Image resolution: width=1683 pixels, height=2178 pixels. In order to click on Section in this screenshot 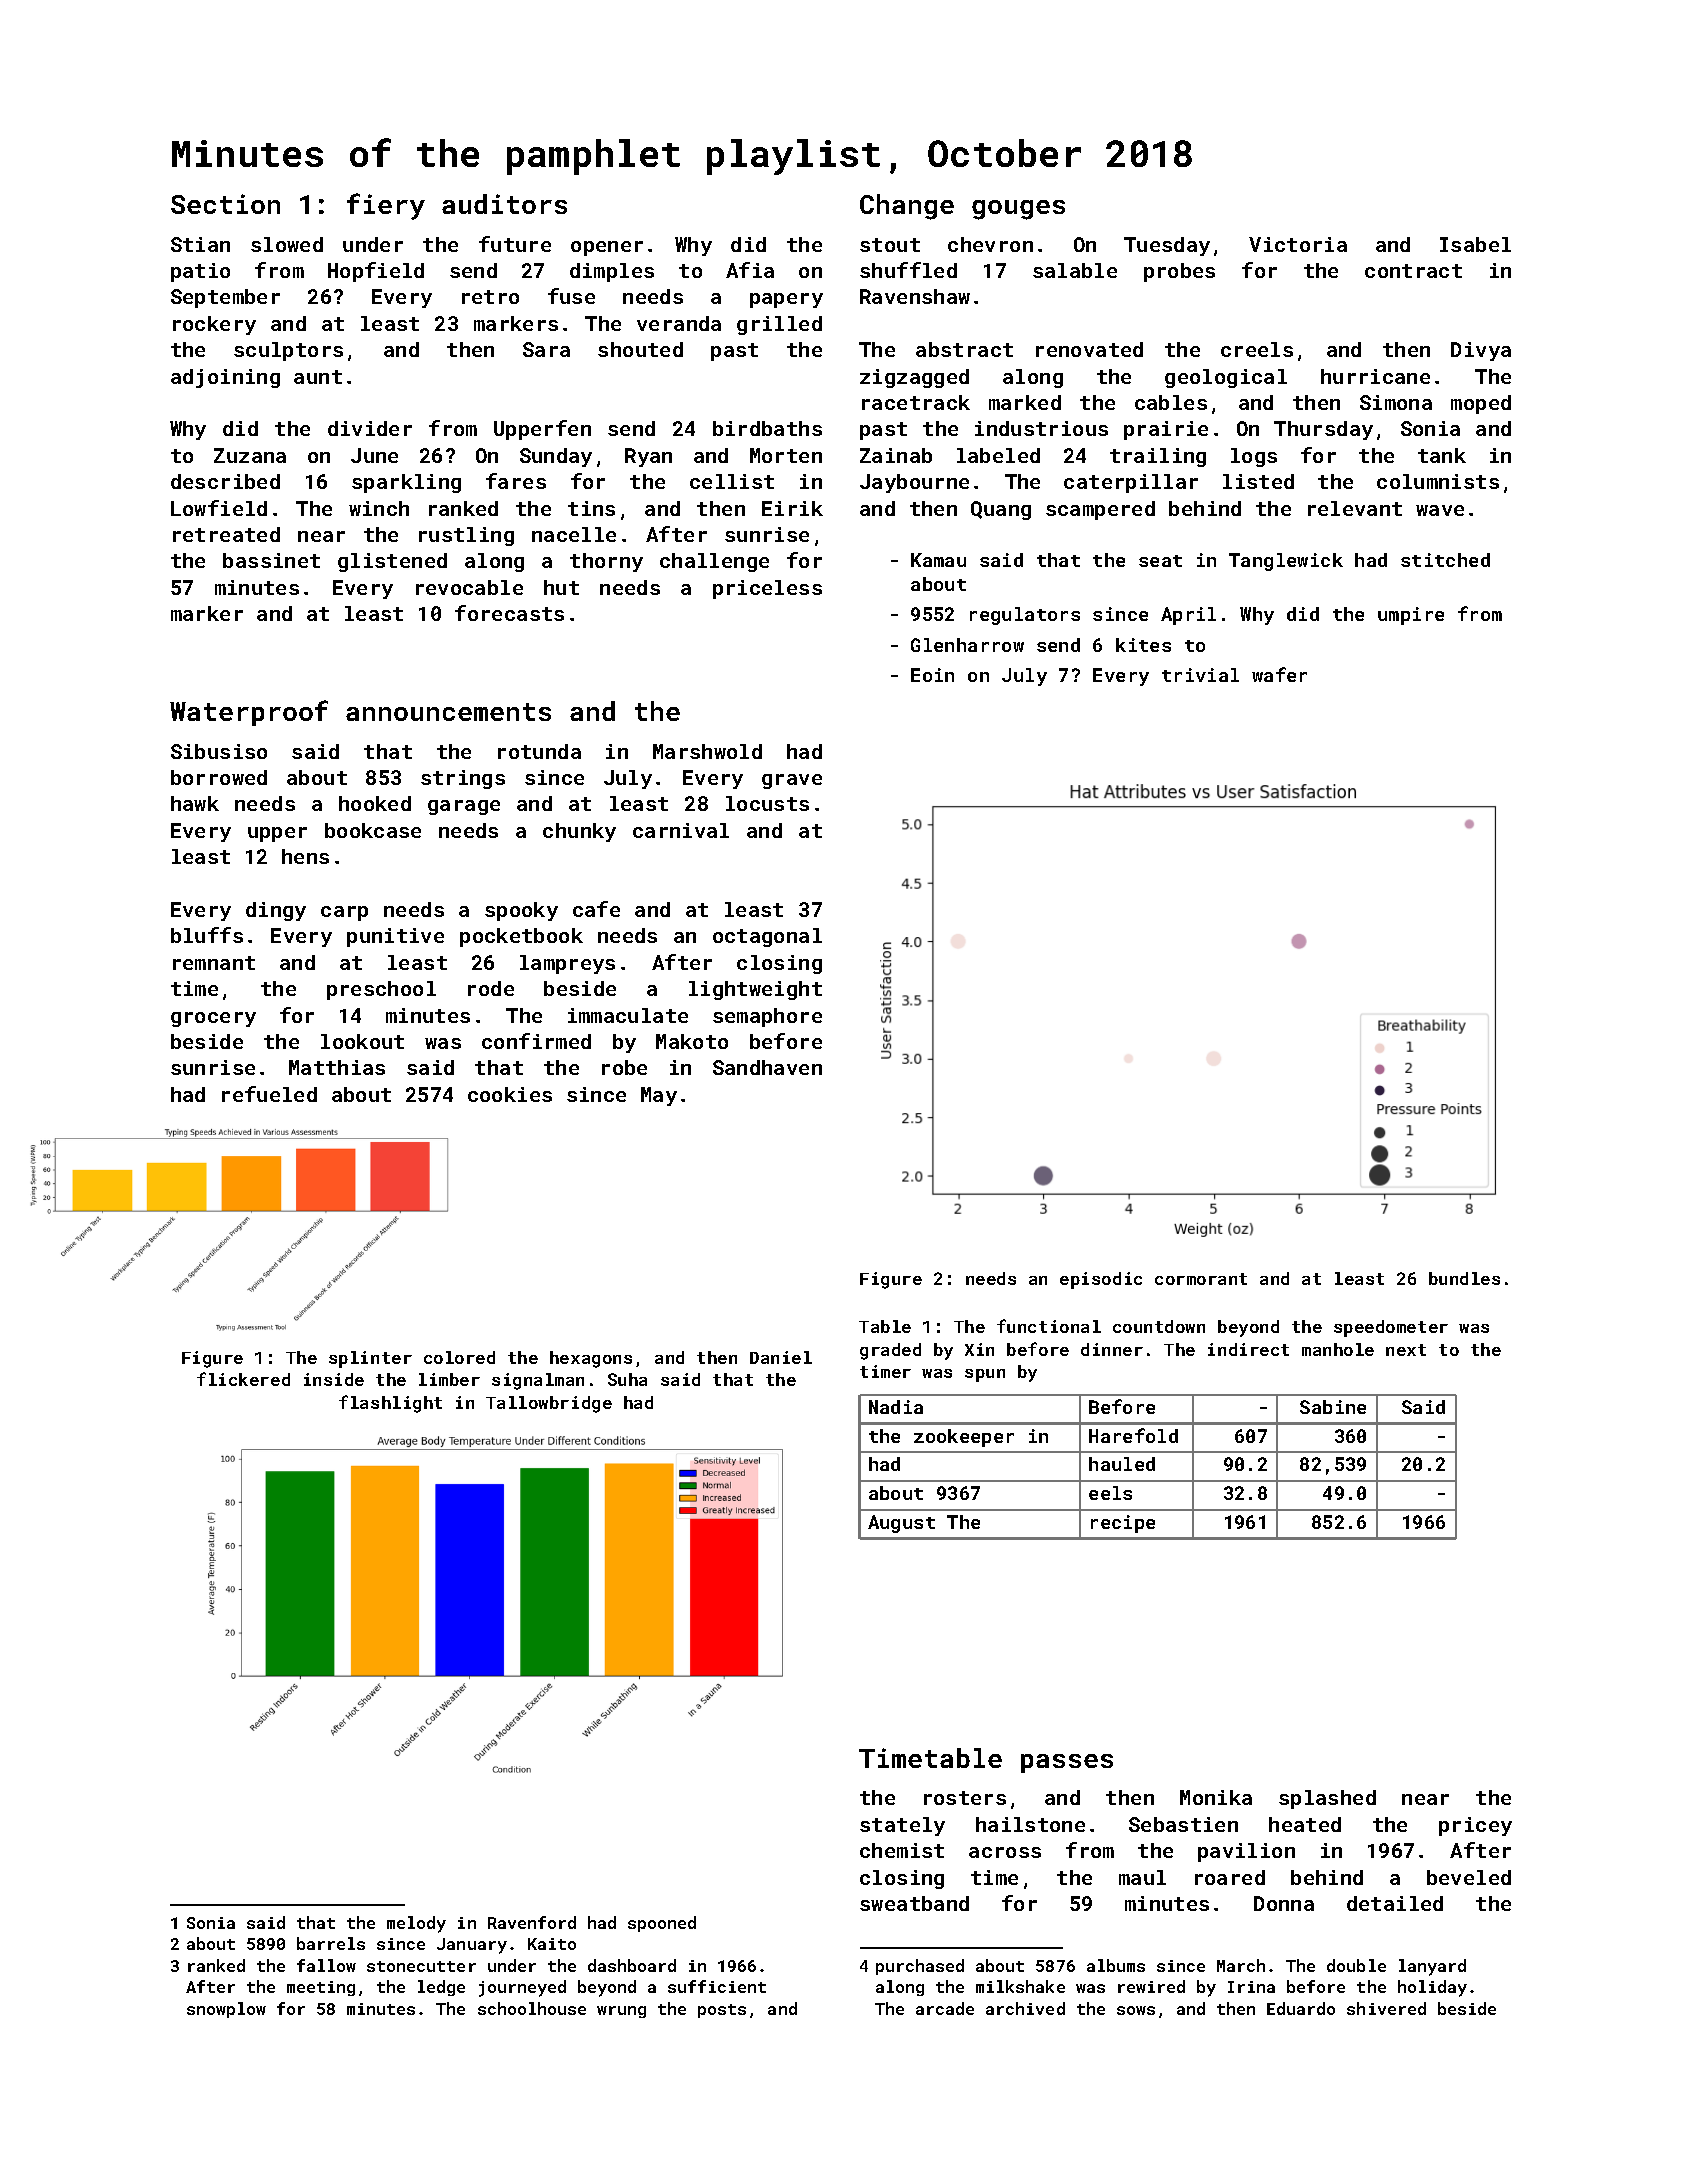, I will do `click(225, 204)`.
